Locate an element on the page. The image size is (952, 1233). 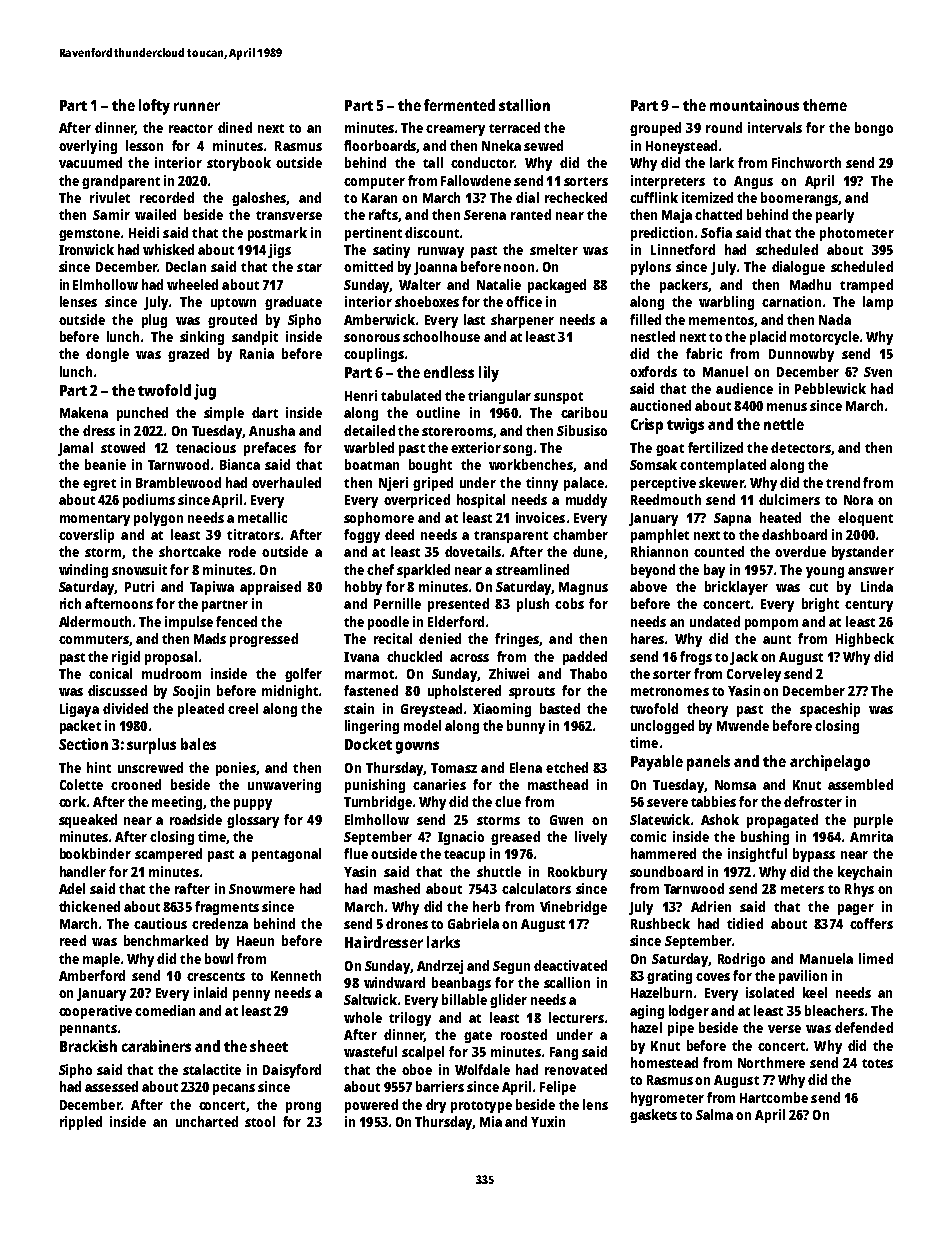
punishing is located at coordinates (375, 786).
